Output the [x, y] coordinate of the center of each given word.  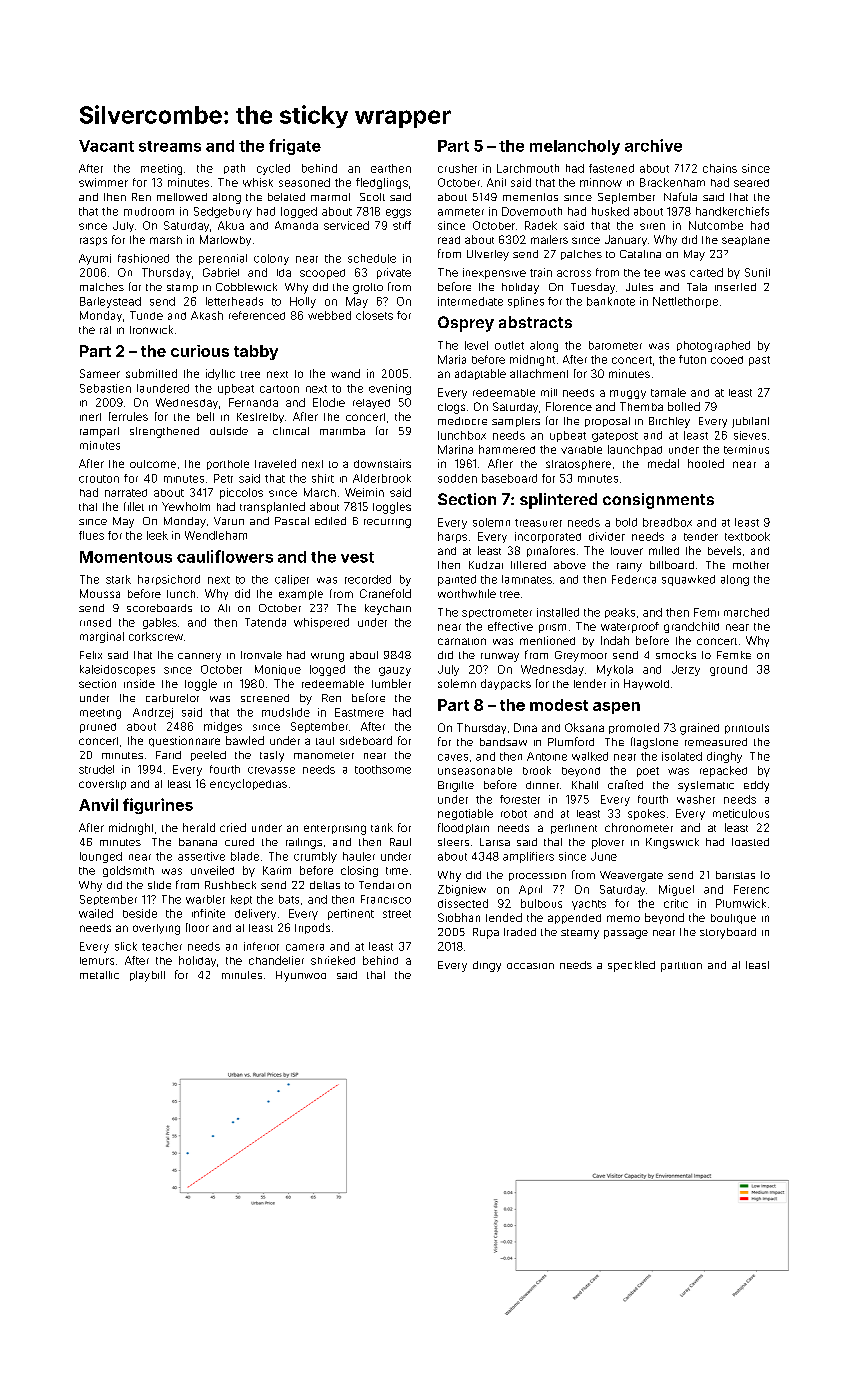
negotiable [465, 814]
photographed [713, 346]
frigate [295, 147]
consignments [658, 501]
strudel [96, 769]
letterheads [234, 301]
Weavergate [631, 876]
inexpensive [494, 273]
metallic [99, 975]
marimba [342, 431]
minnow [601, 182]
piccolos [241, 493]
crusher [457, 168]
